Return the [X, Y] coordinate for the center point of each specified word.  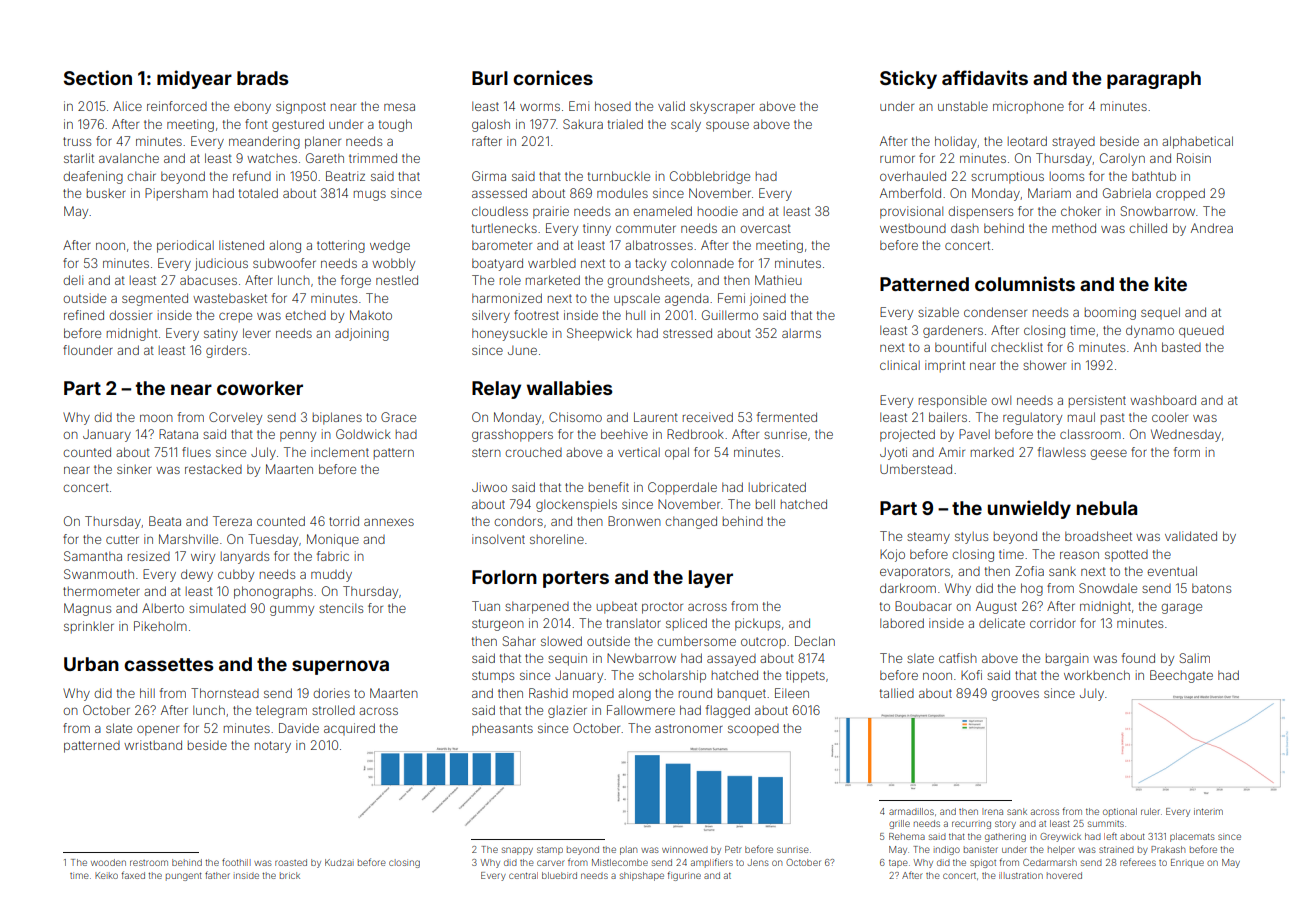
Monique [333, 540]
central [523, 875]
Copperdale [682, 488]
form [1187, 452]
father [217, 875]
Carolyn [1122, 159]
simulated [217, 608]
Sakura [583, 124]
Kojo [892, 555]
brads [263, 78]
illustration [1021, 875]
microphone [1028, 107]
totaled [258, 193]
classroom [1090, 434]
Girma [489, 176]
